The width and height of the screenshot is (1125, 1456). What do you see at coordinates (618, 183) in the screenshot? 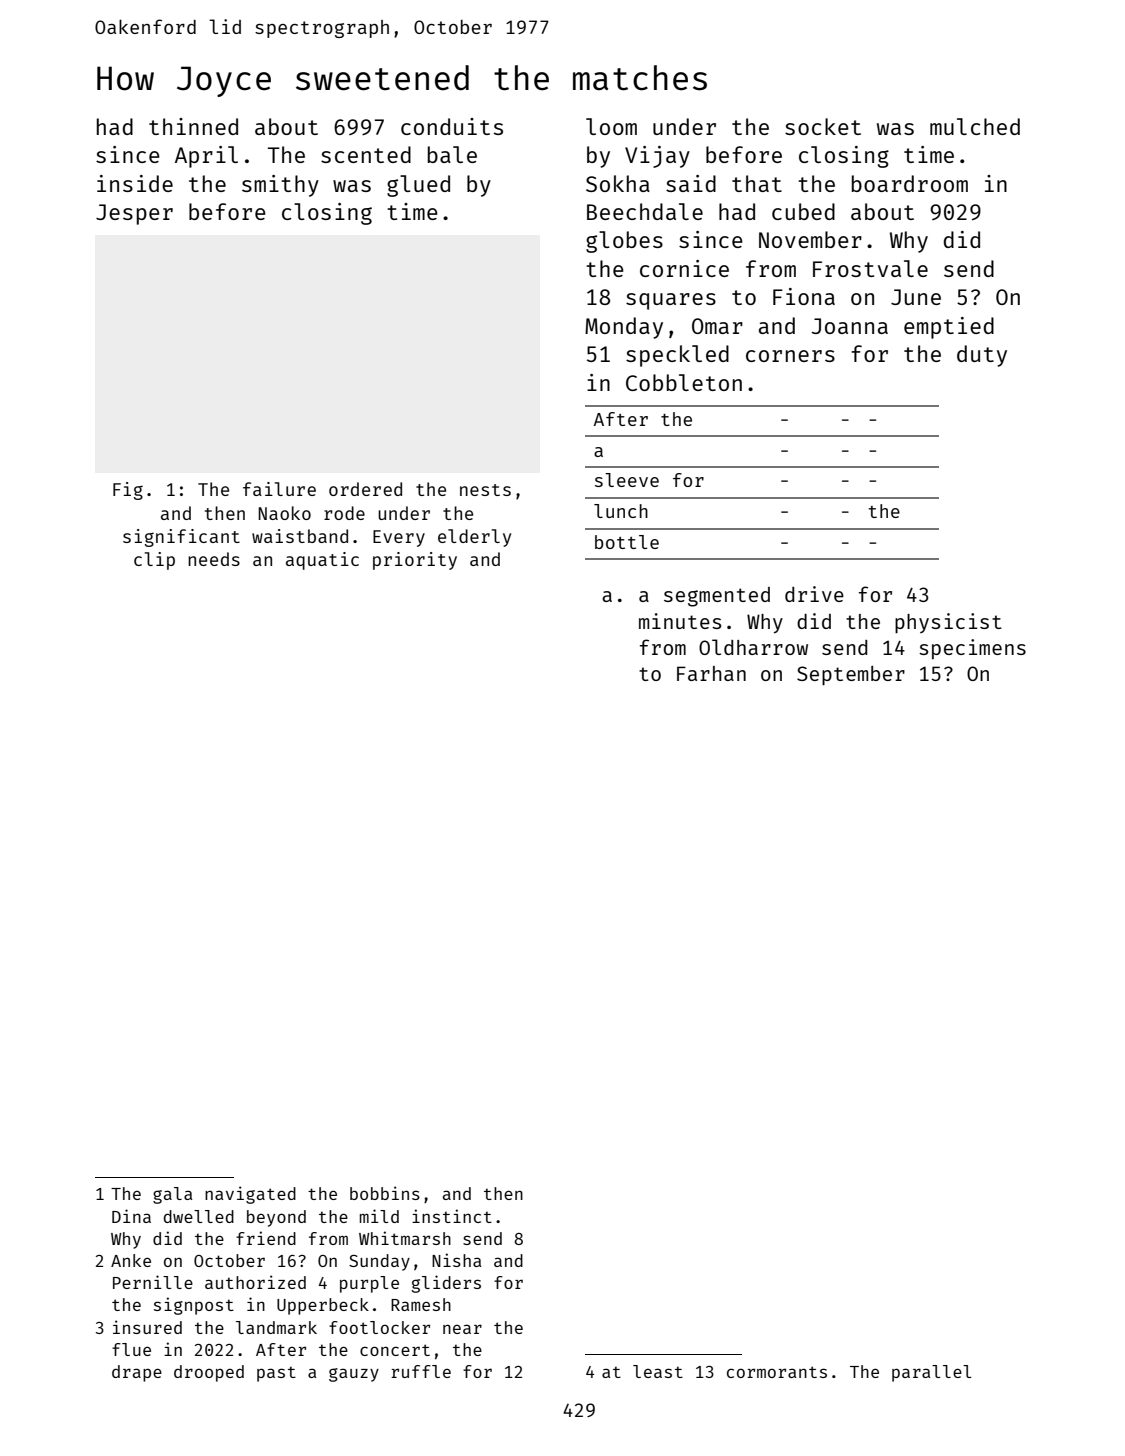
I see `Sokha` at bounding box center [618, 183].
